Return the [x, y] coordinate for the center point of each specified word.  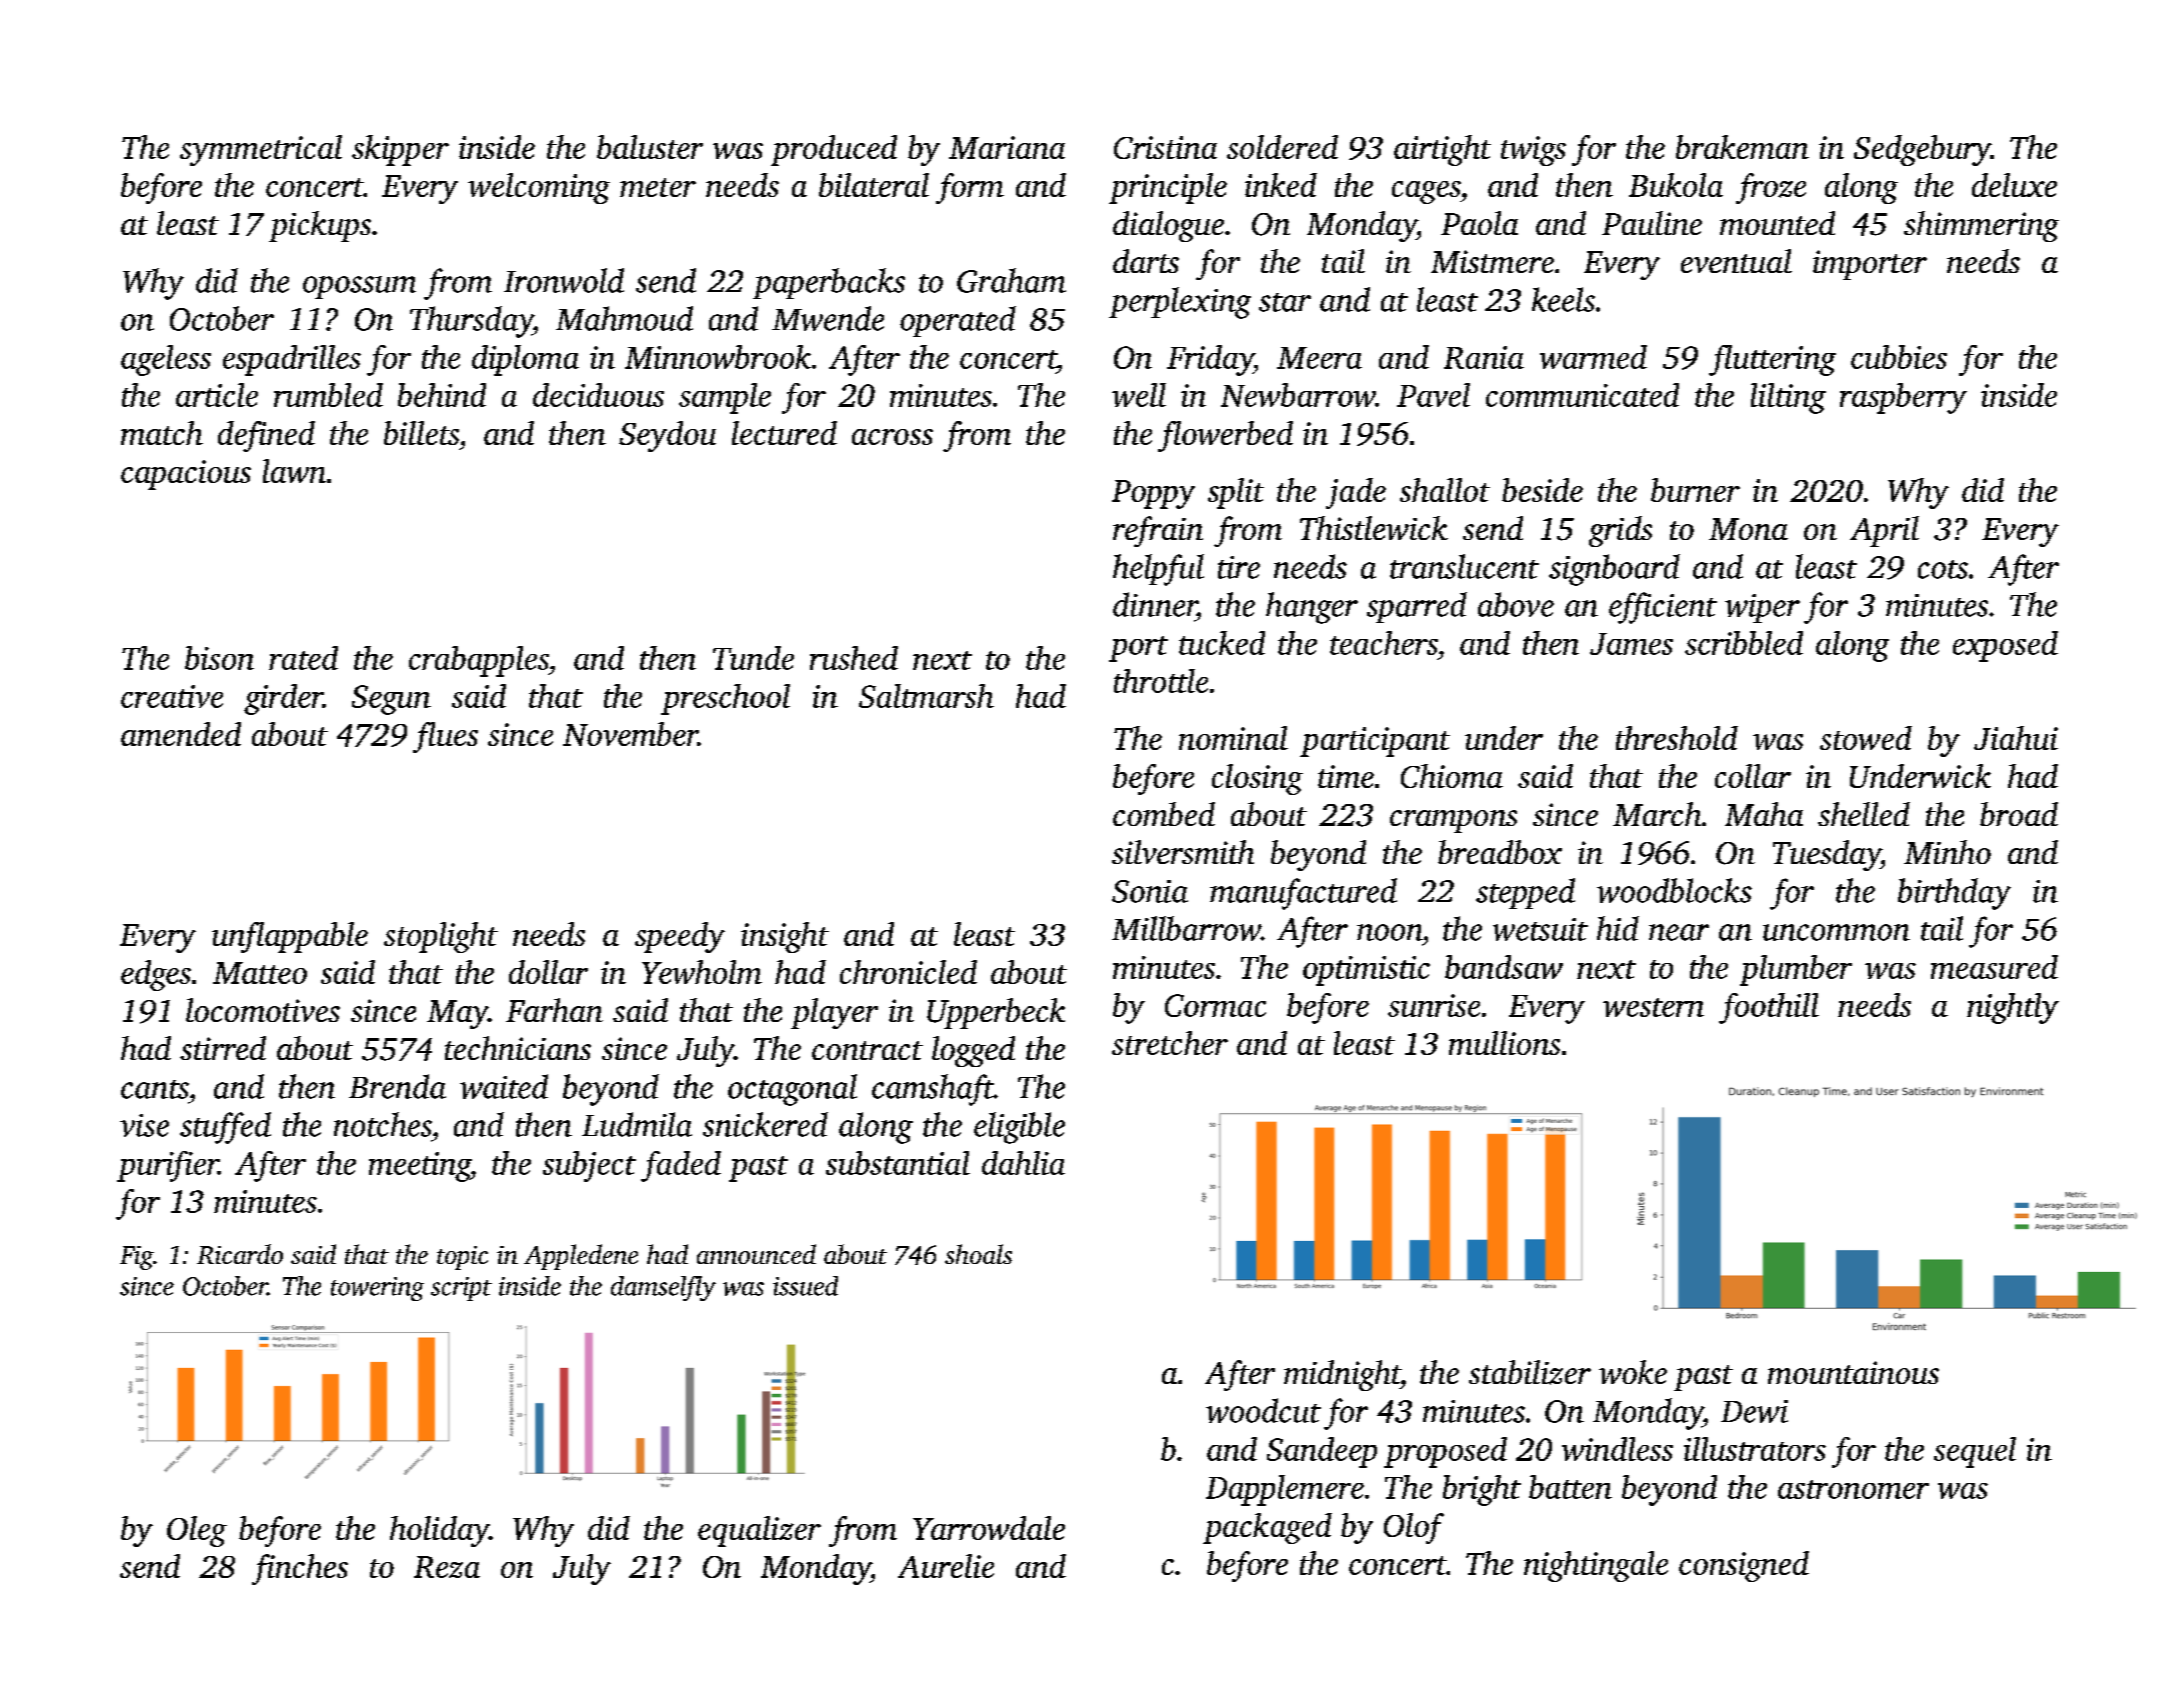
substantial [898, 1163]
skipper [400, 150]
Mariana [1007, 147]
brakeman [1742, 147]
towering [377, 1289]
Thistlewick [1374, 528]
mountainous [1853, 1372]
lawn [294, 471]
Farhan [554, 1010]
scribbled [1744, 643]
